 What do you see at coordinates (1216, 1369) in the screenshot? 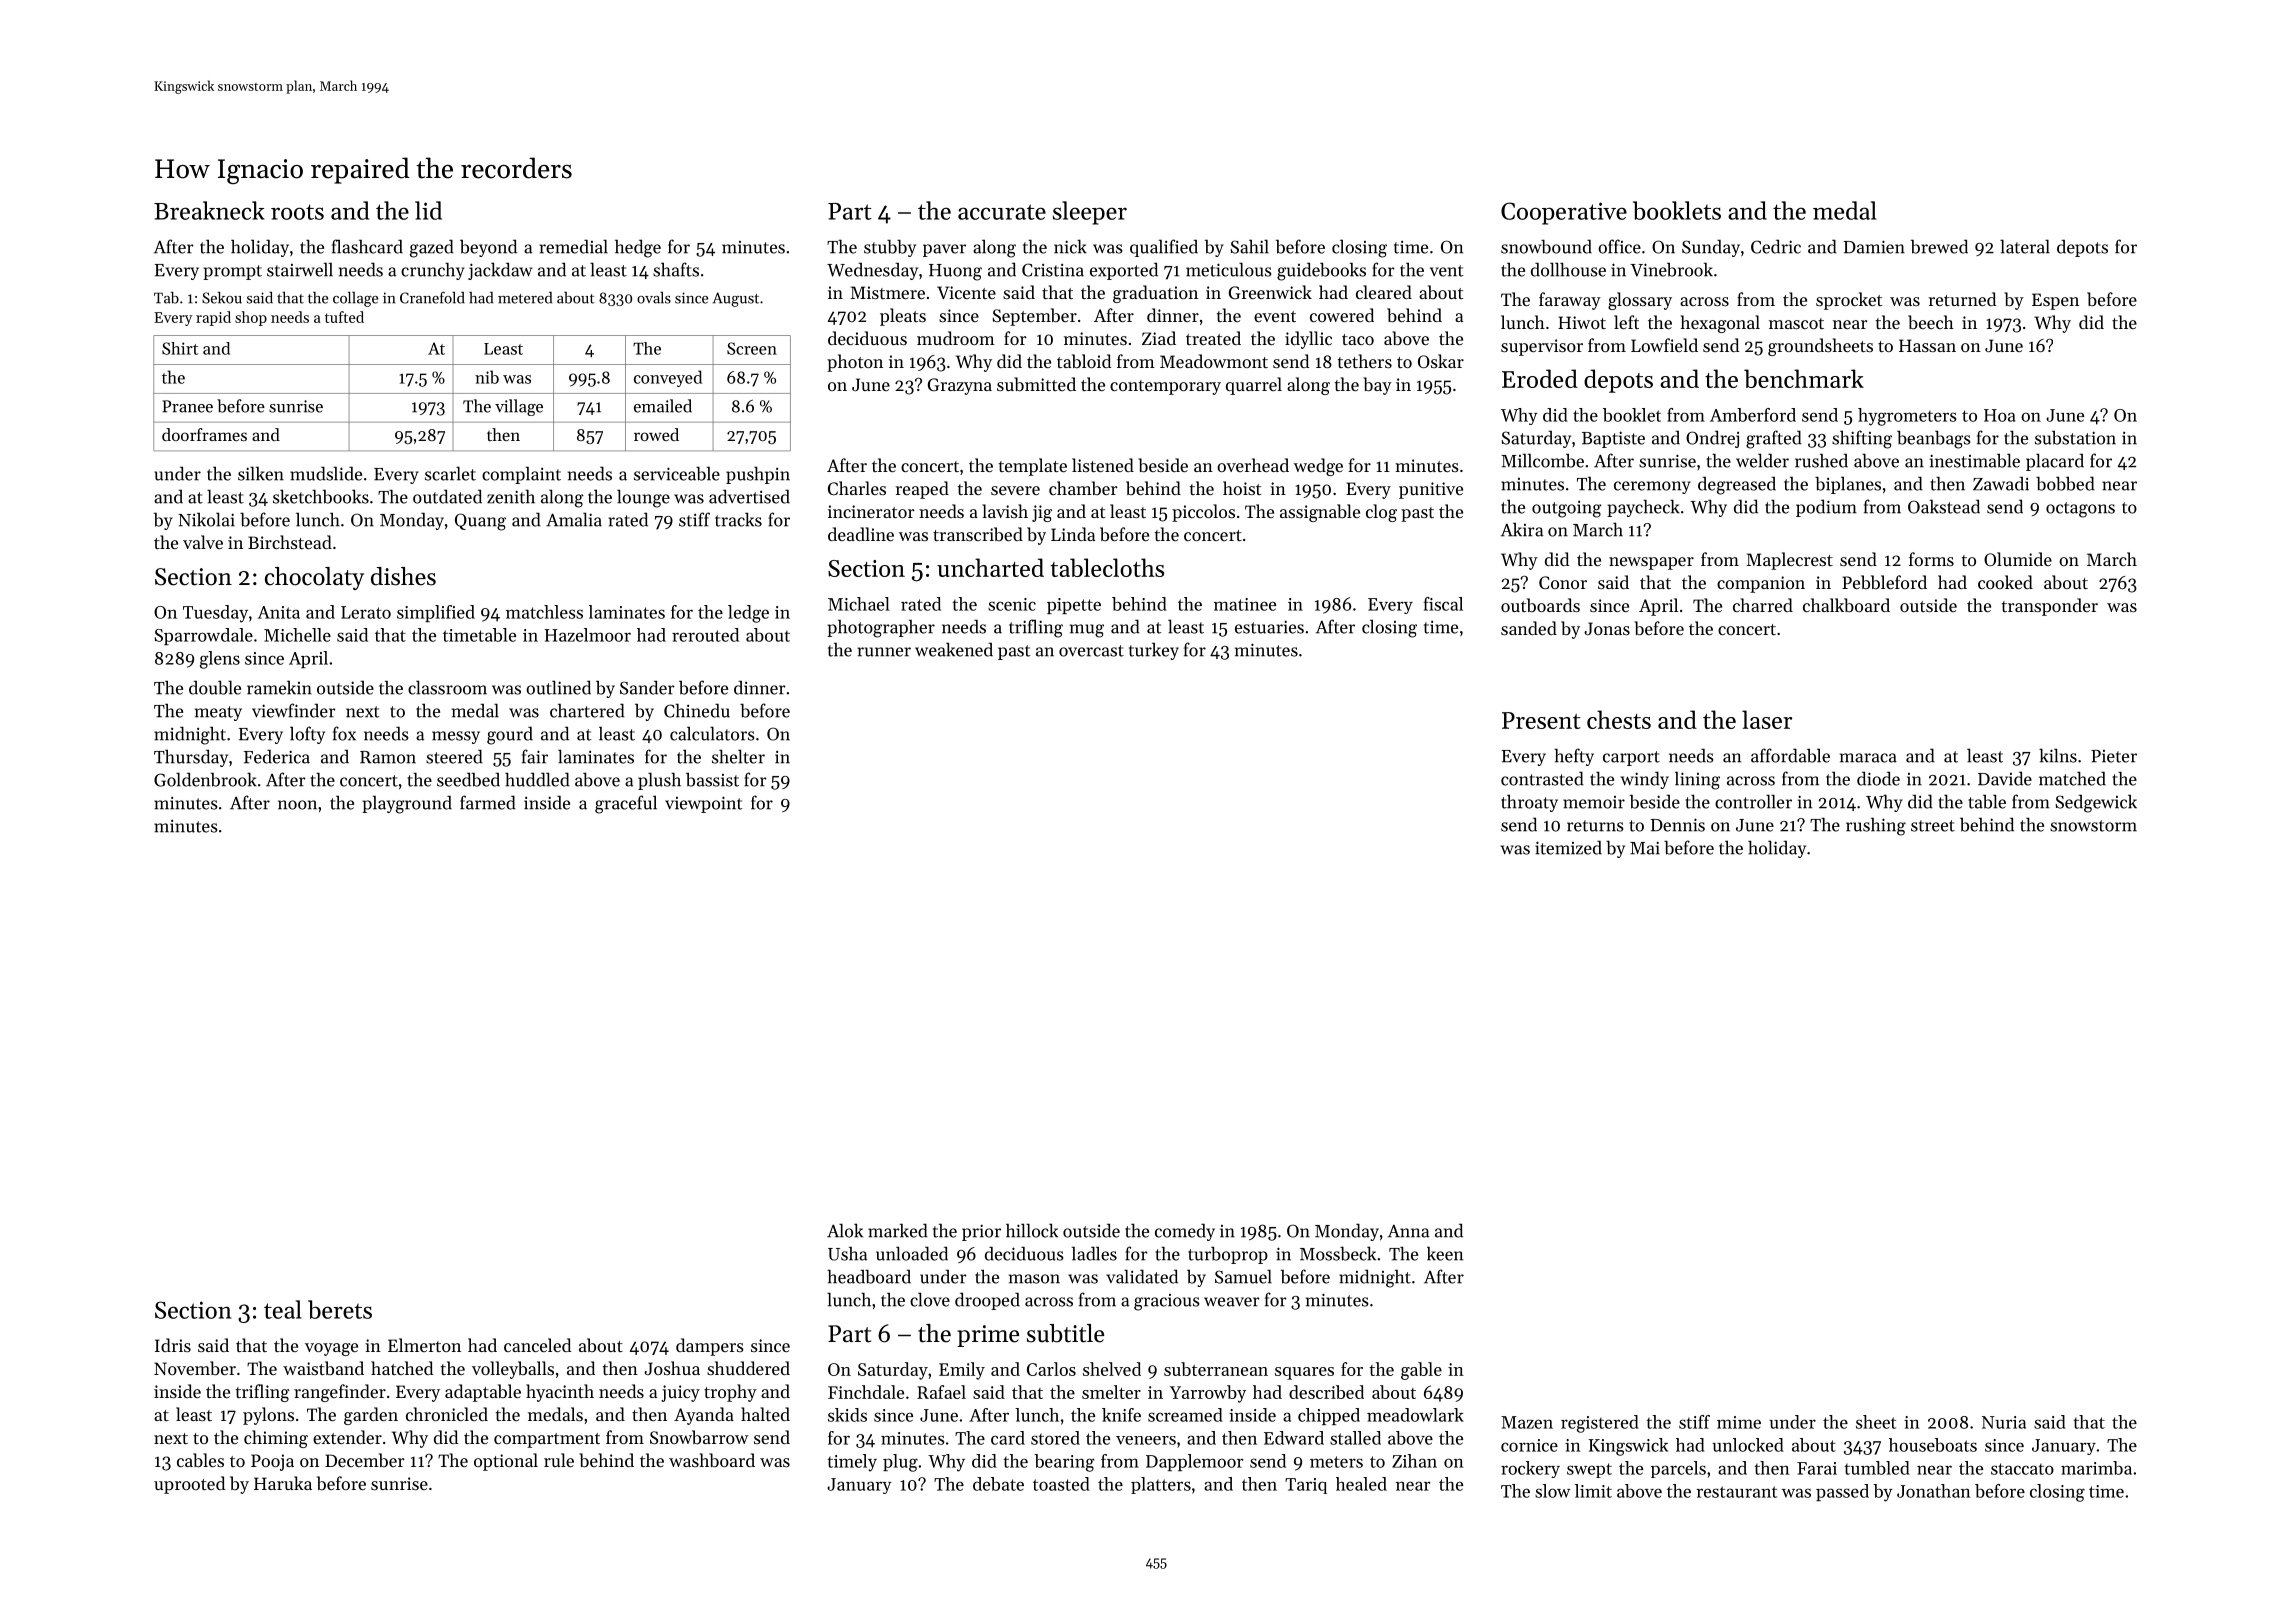
I see `subterranean` at bounding box center [1216, 1369].
